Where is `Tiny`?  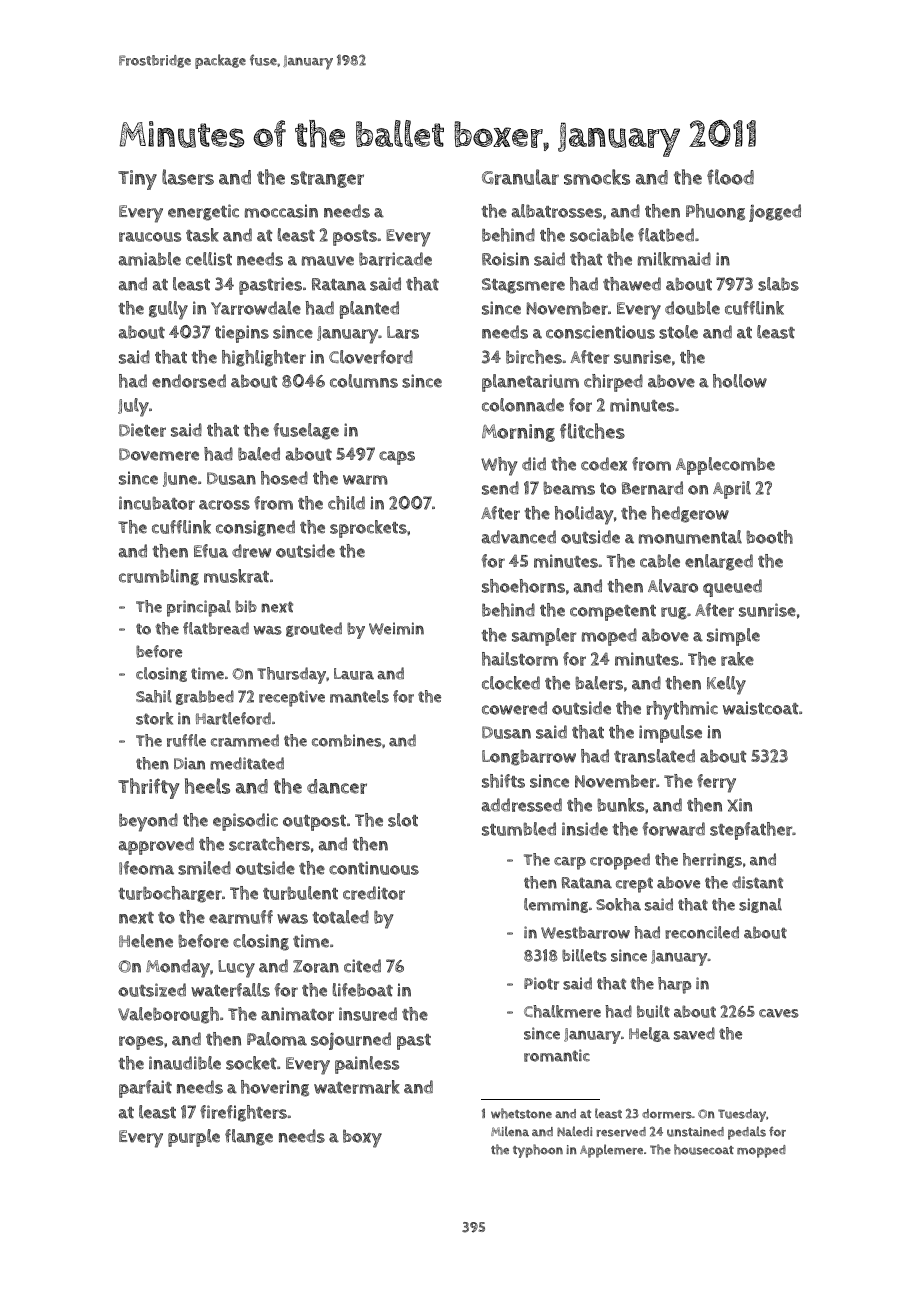 Tiny is located at coordinates (137, 180).
